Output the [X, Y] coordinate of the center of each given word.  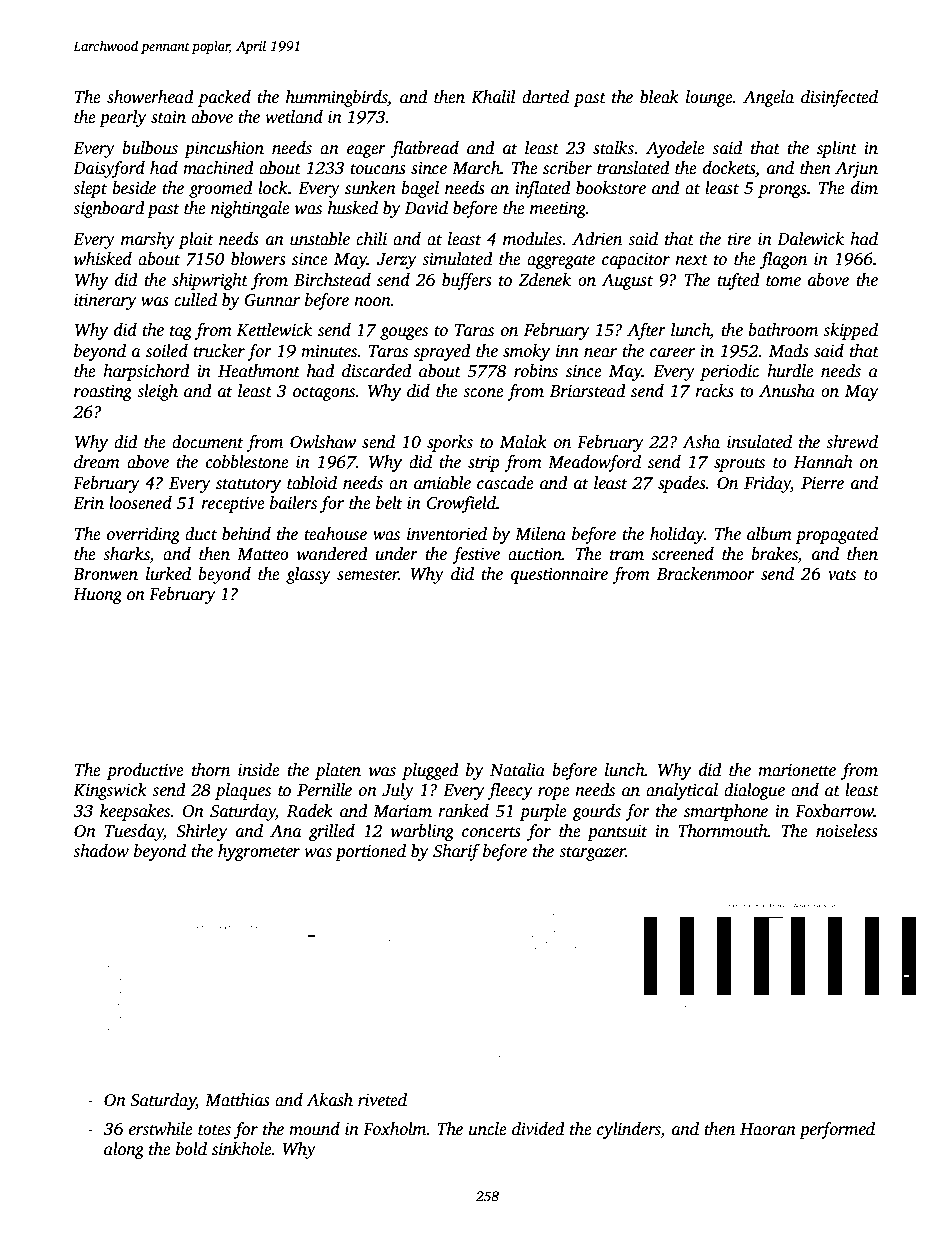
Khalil [493, 97]
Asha [701, 442]
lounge [709, 98]
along [124, 1150]
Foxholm [395, 1129]
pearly [122, 118]
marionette [797, 770]
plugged [430, 771]
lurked [168, 574]
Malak [523, 442]
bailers [293, 503]
